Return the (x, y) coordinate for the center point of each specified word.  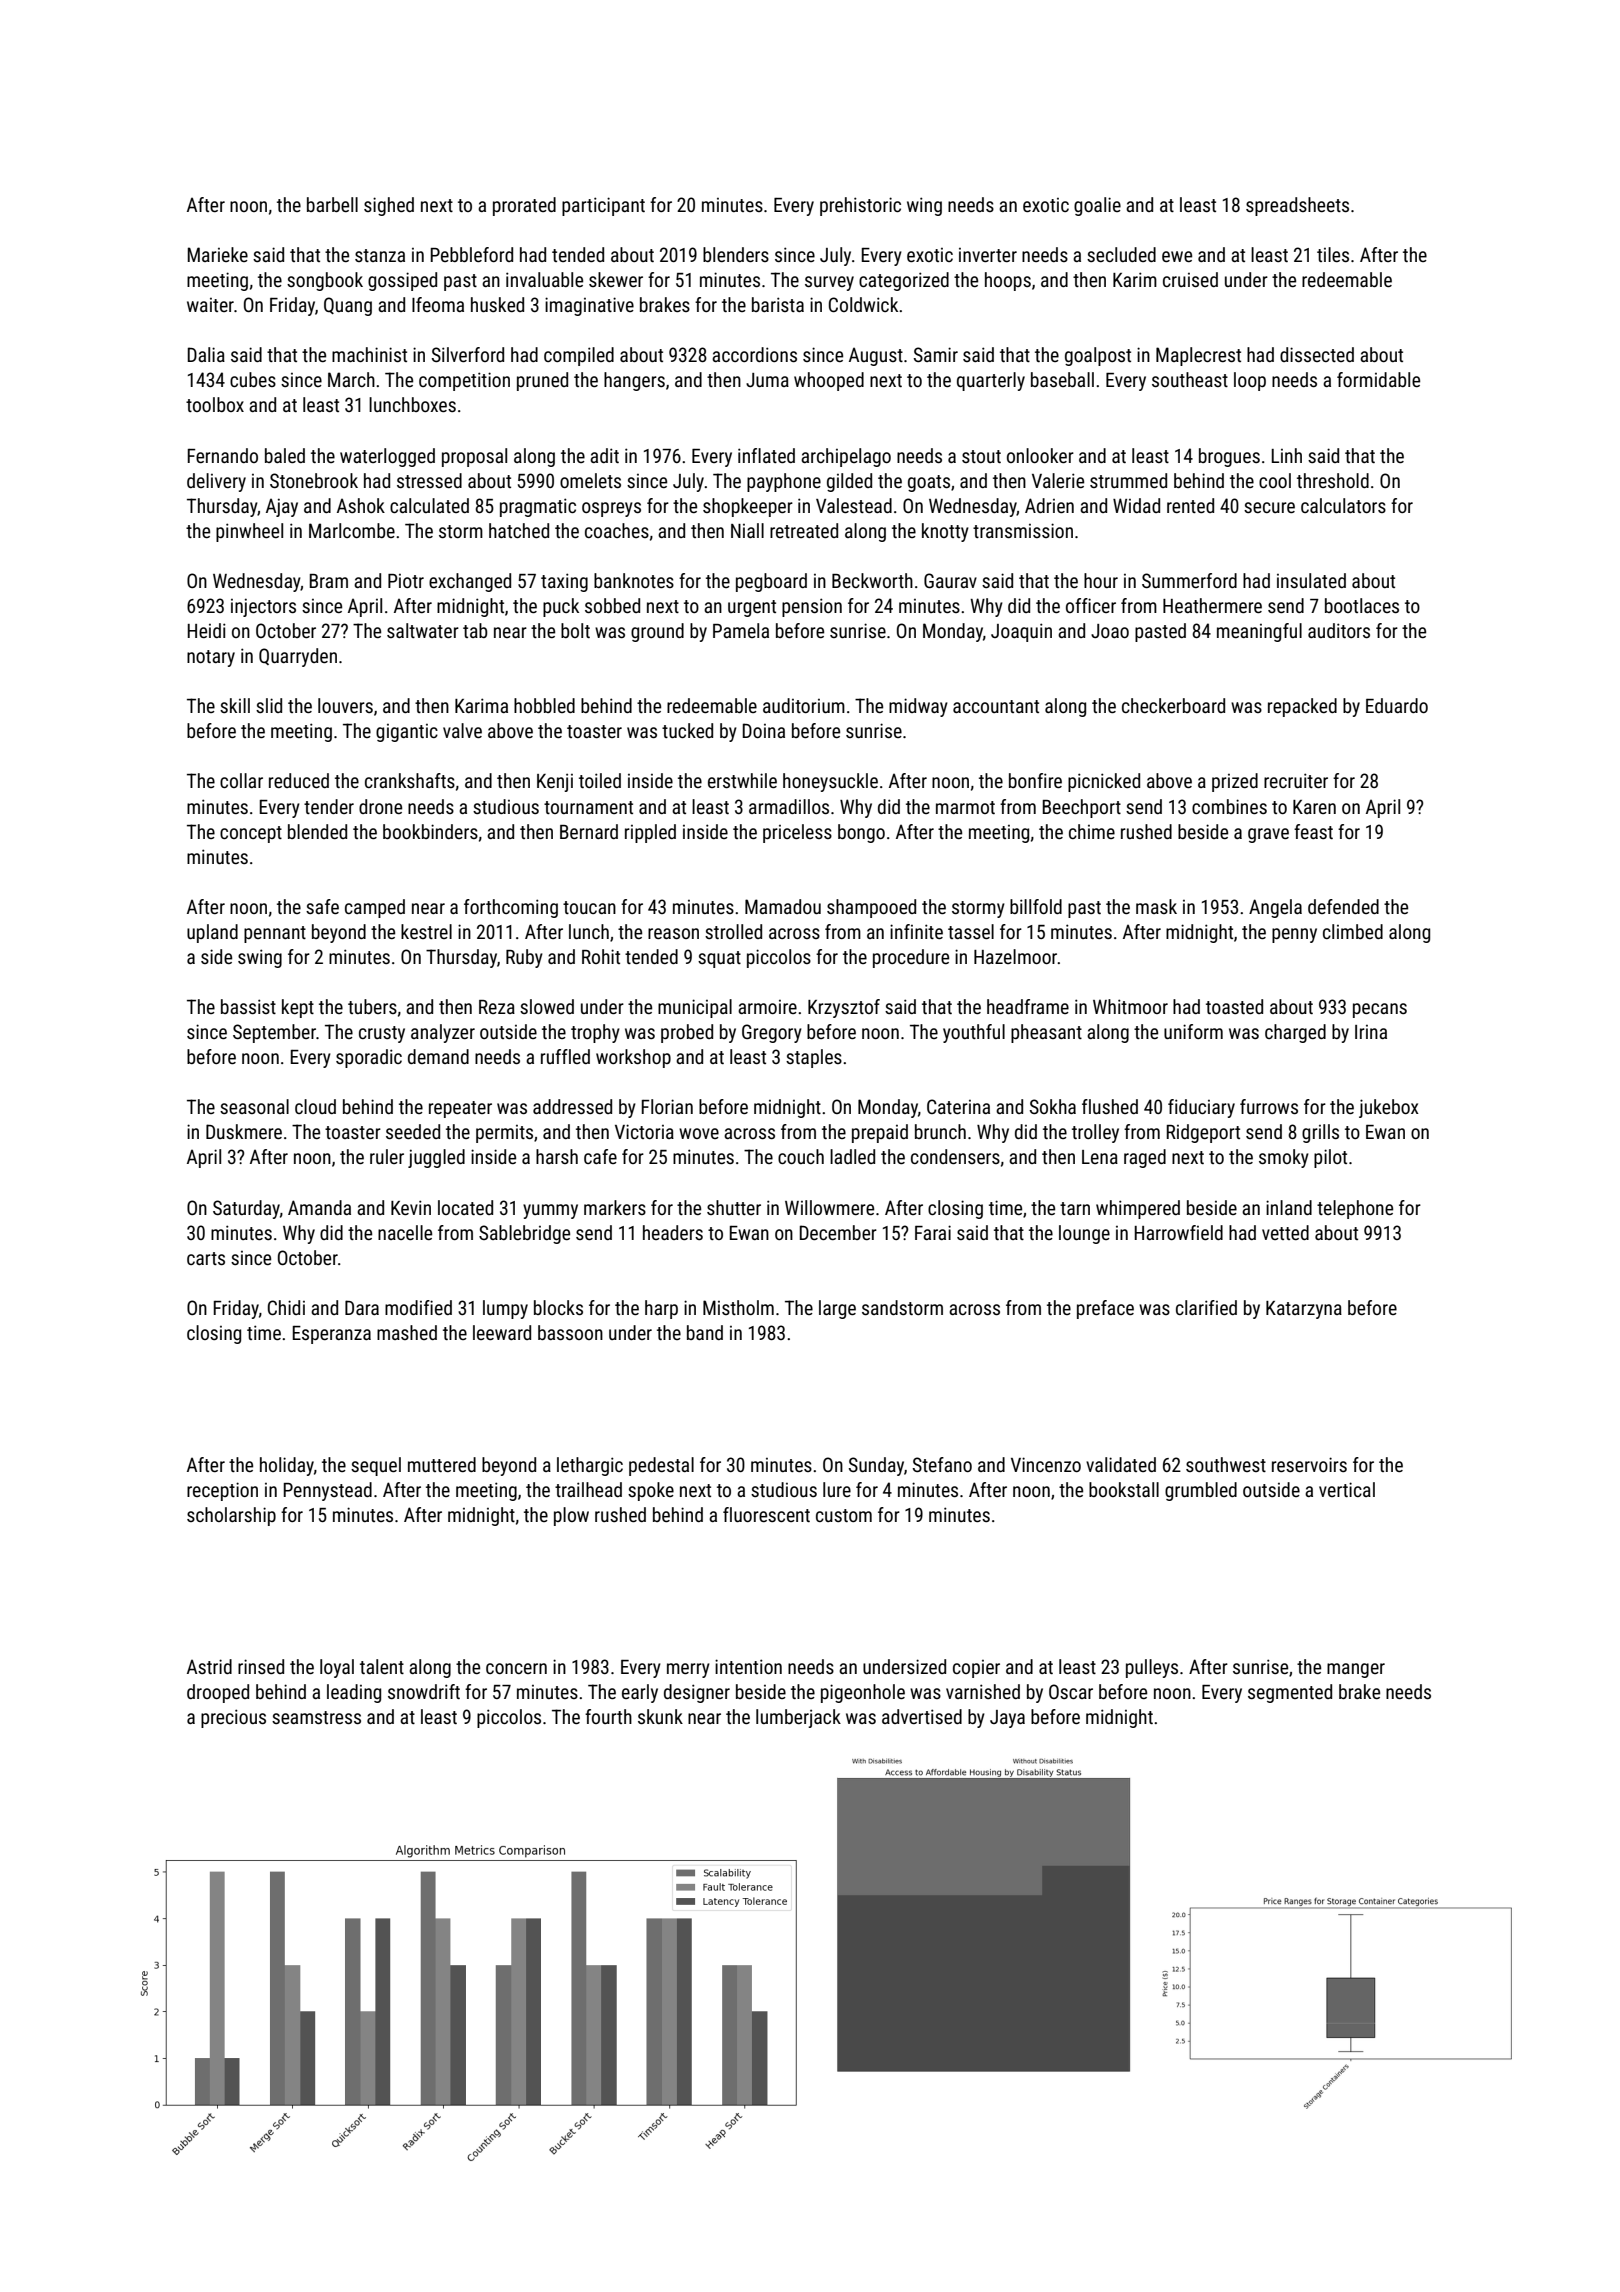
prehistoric (860, 206)
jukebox (1389, 1108)
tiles (1333, 254)
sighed (389, 206)
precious (233, 1718)
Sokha (1053, 1106)
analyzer (443, 1033)
